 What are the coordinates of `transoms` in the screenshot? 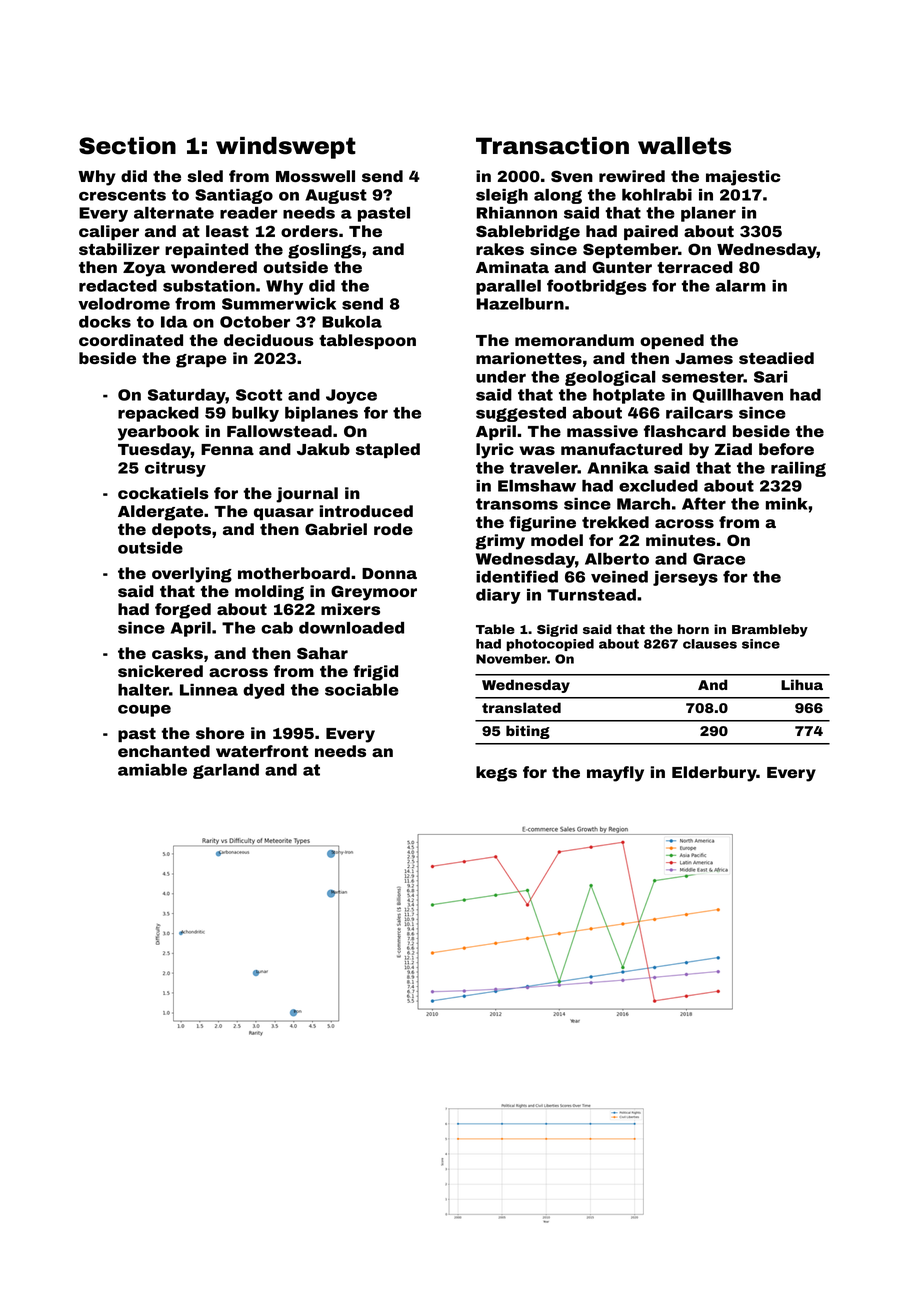 It's located at (517, 504).
